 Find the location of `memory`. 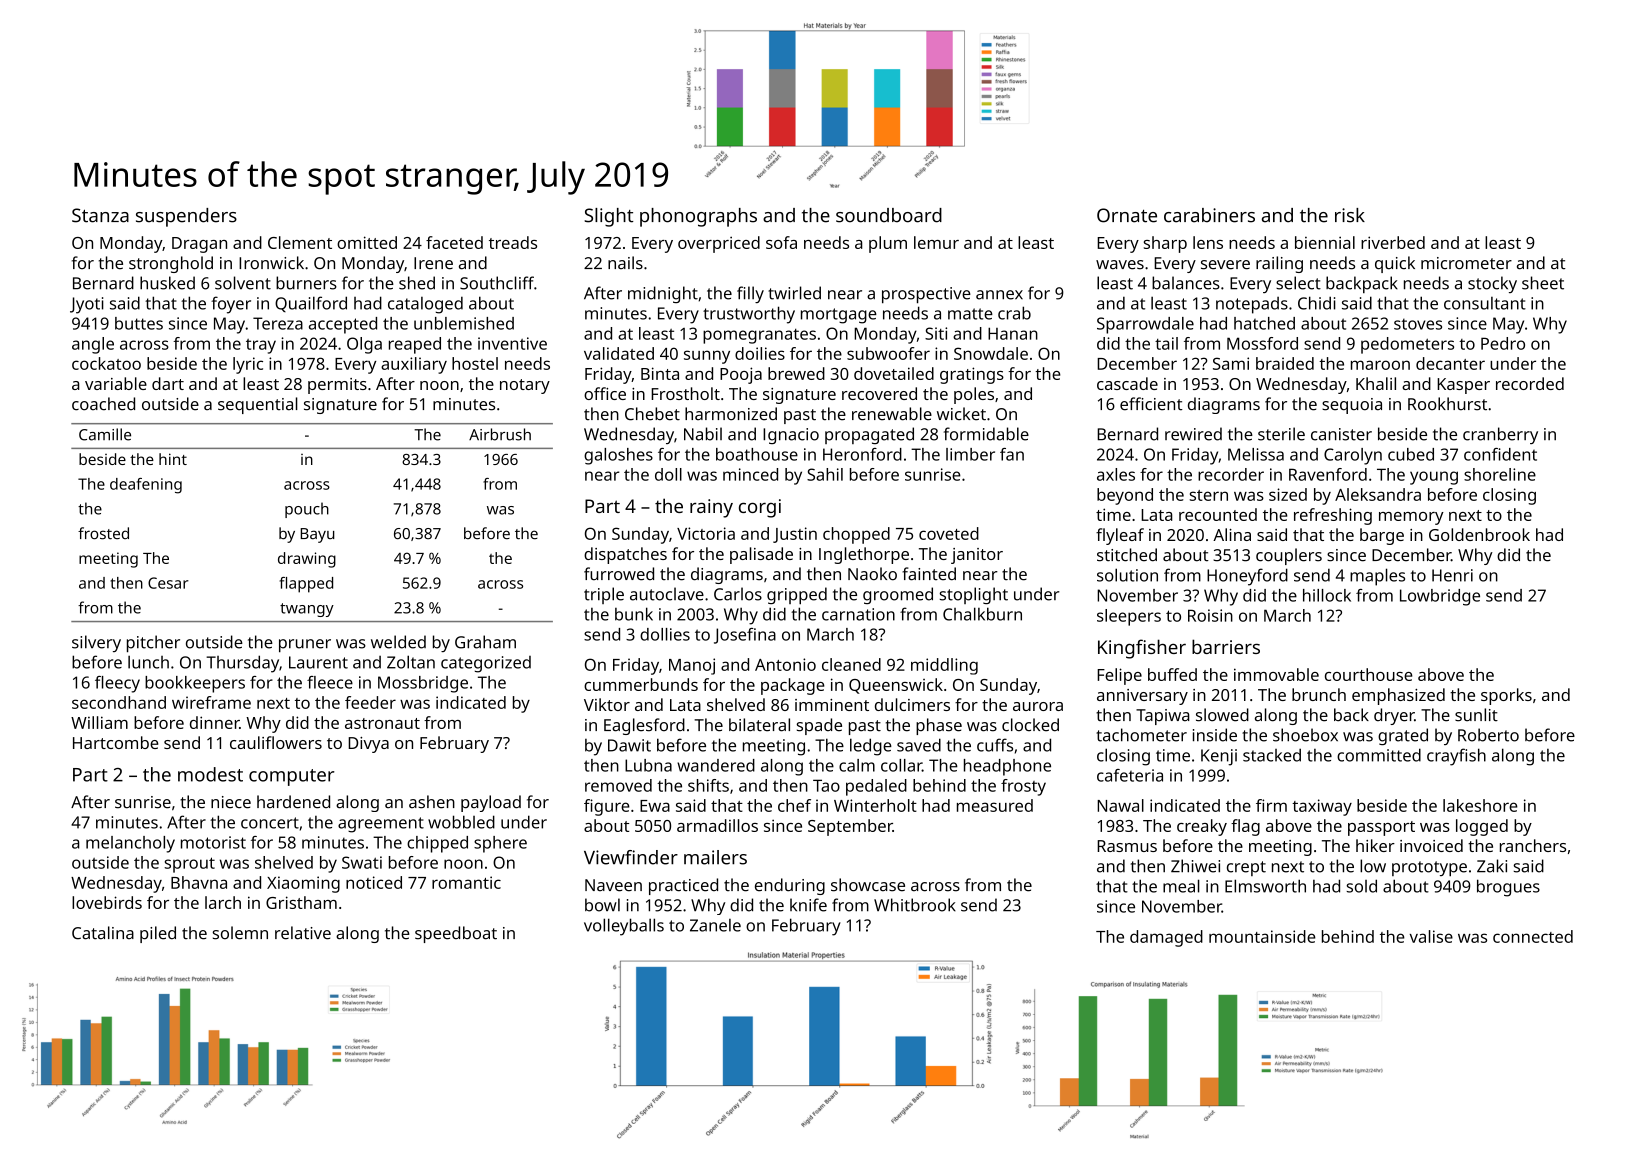

memory is located at coordinates (1411, 518).
